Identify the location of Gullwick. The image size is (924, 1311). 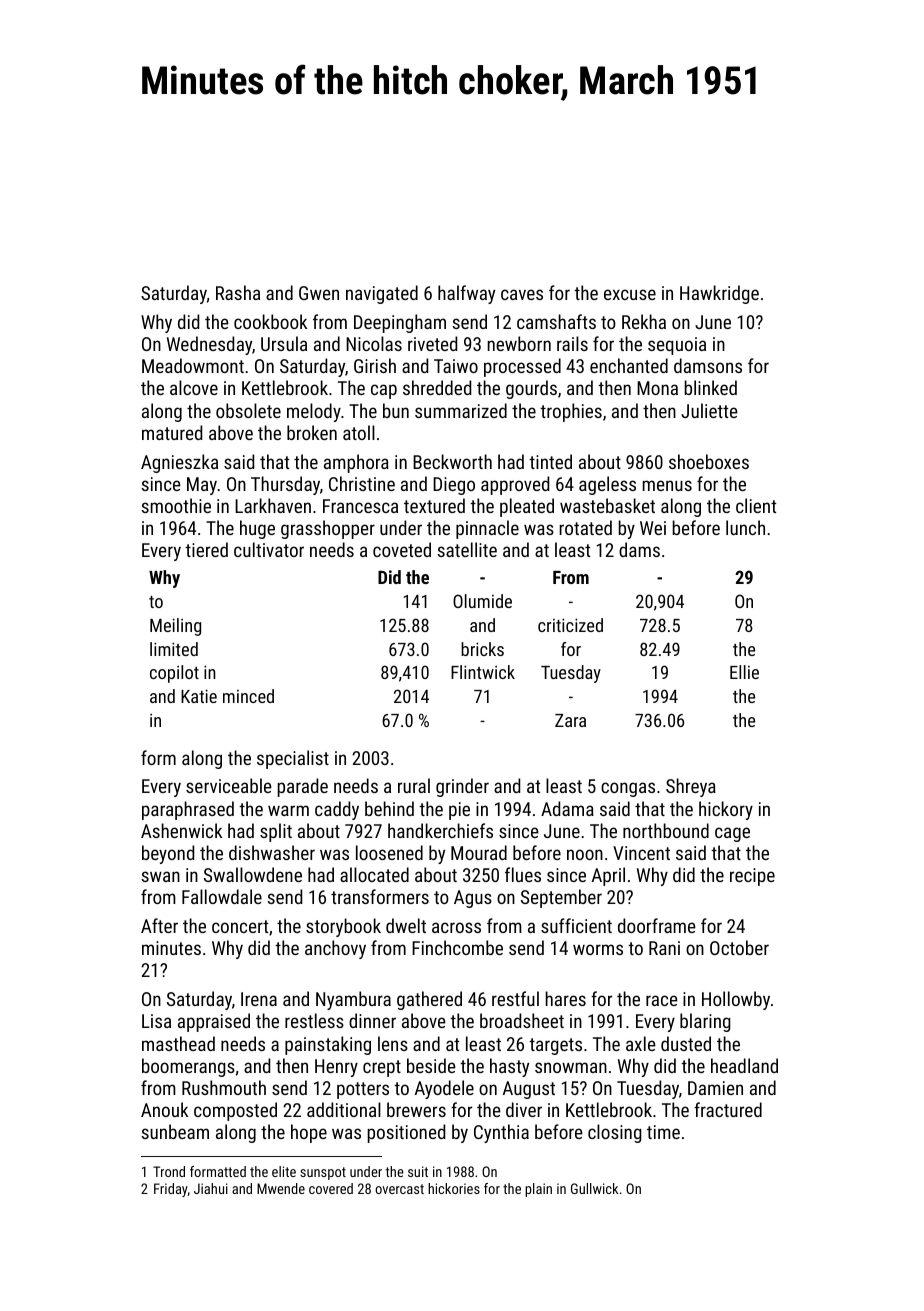
(594, 1188).
